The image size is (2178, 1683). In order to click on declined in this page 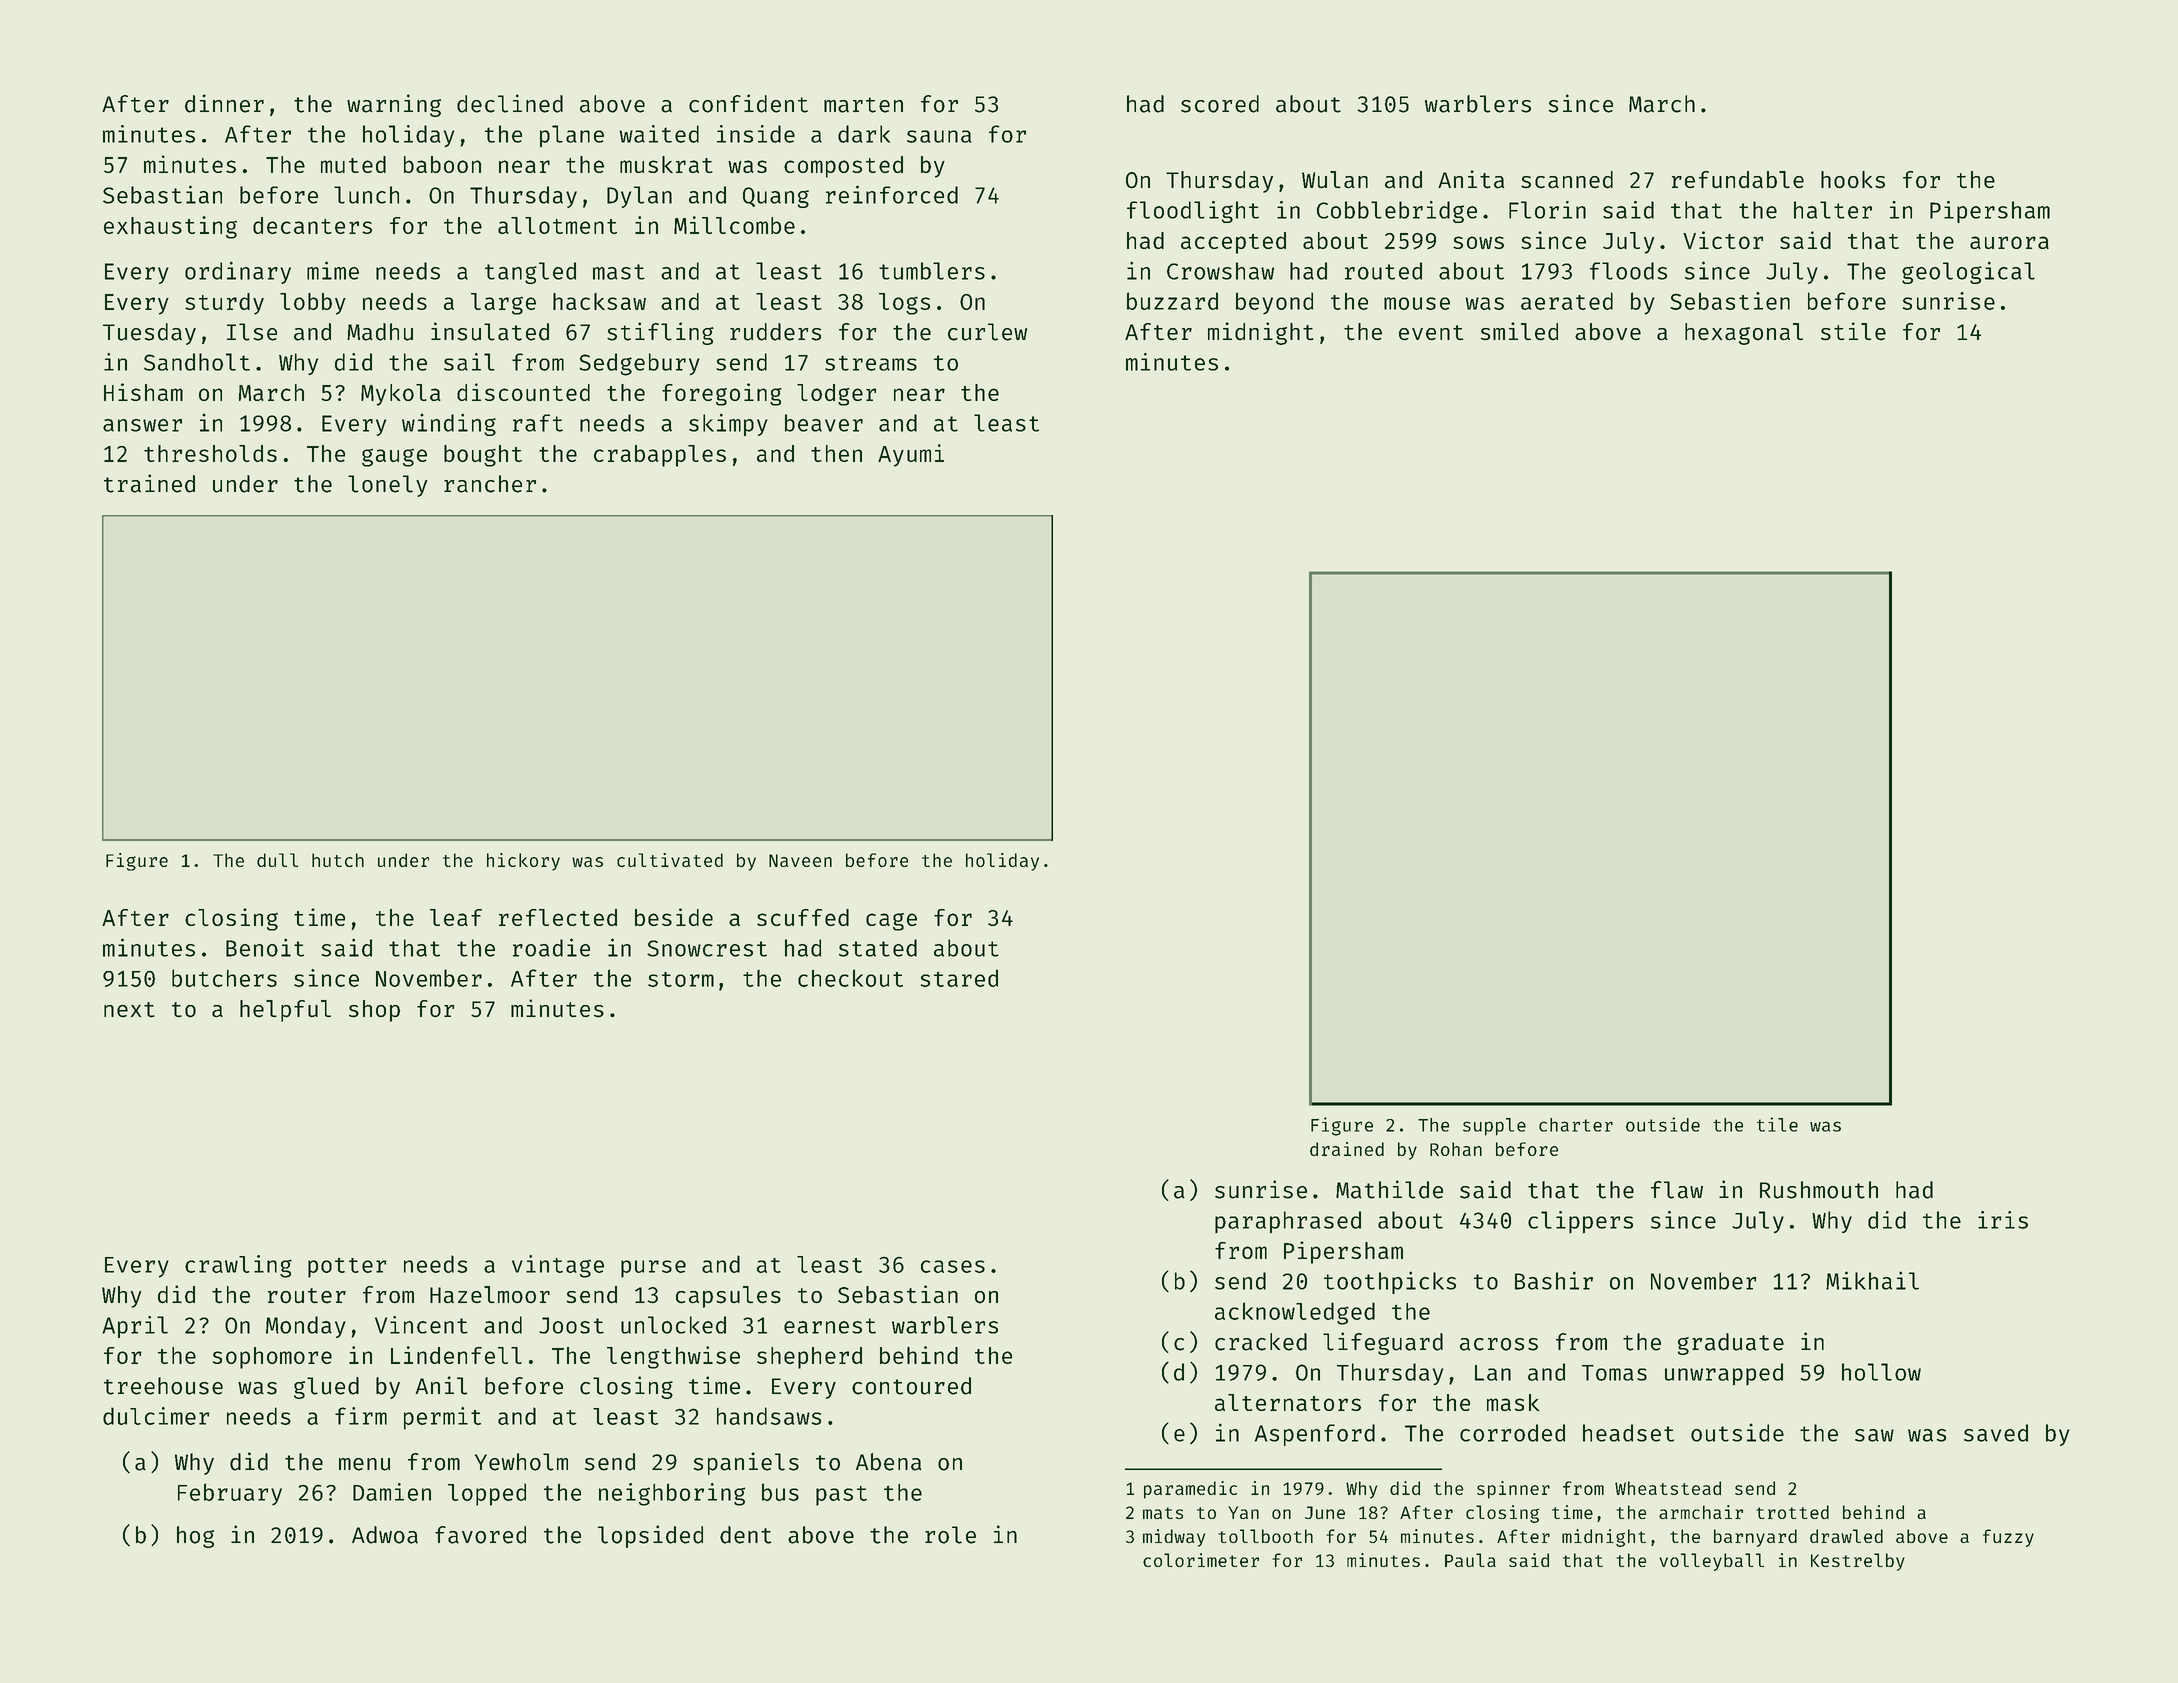, I will do `click(510, 103)`.
